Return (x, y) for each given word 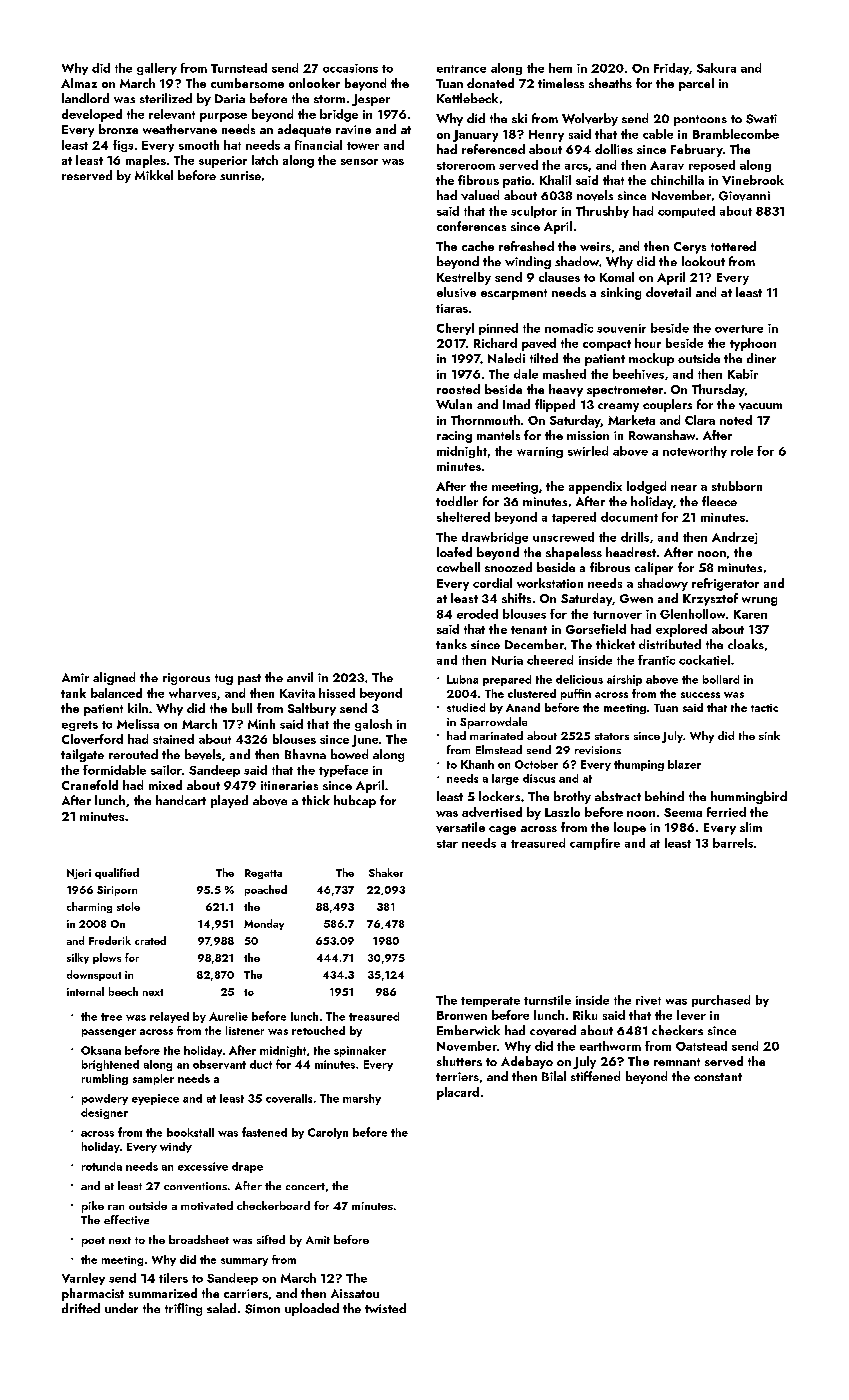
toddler (457, 501)
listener (245, 1030)
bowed (349, 754)
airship (624, 680)
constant (718, 1077)
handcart (181, 800)
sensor (359, 162)
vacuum (760, 406)
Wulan (454, 404)
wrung (759, 601)
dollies (614, 149)
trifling (183, 1309)
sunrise (240, 175)
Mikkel (154, 175)
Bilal (554, 1076)
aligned (114, 678)
